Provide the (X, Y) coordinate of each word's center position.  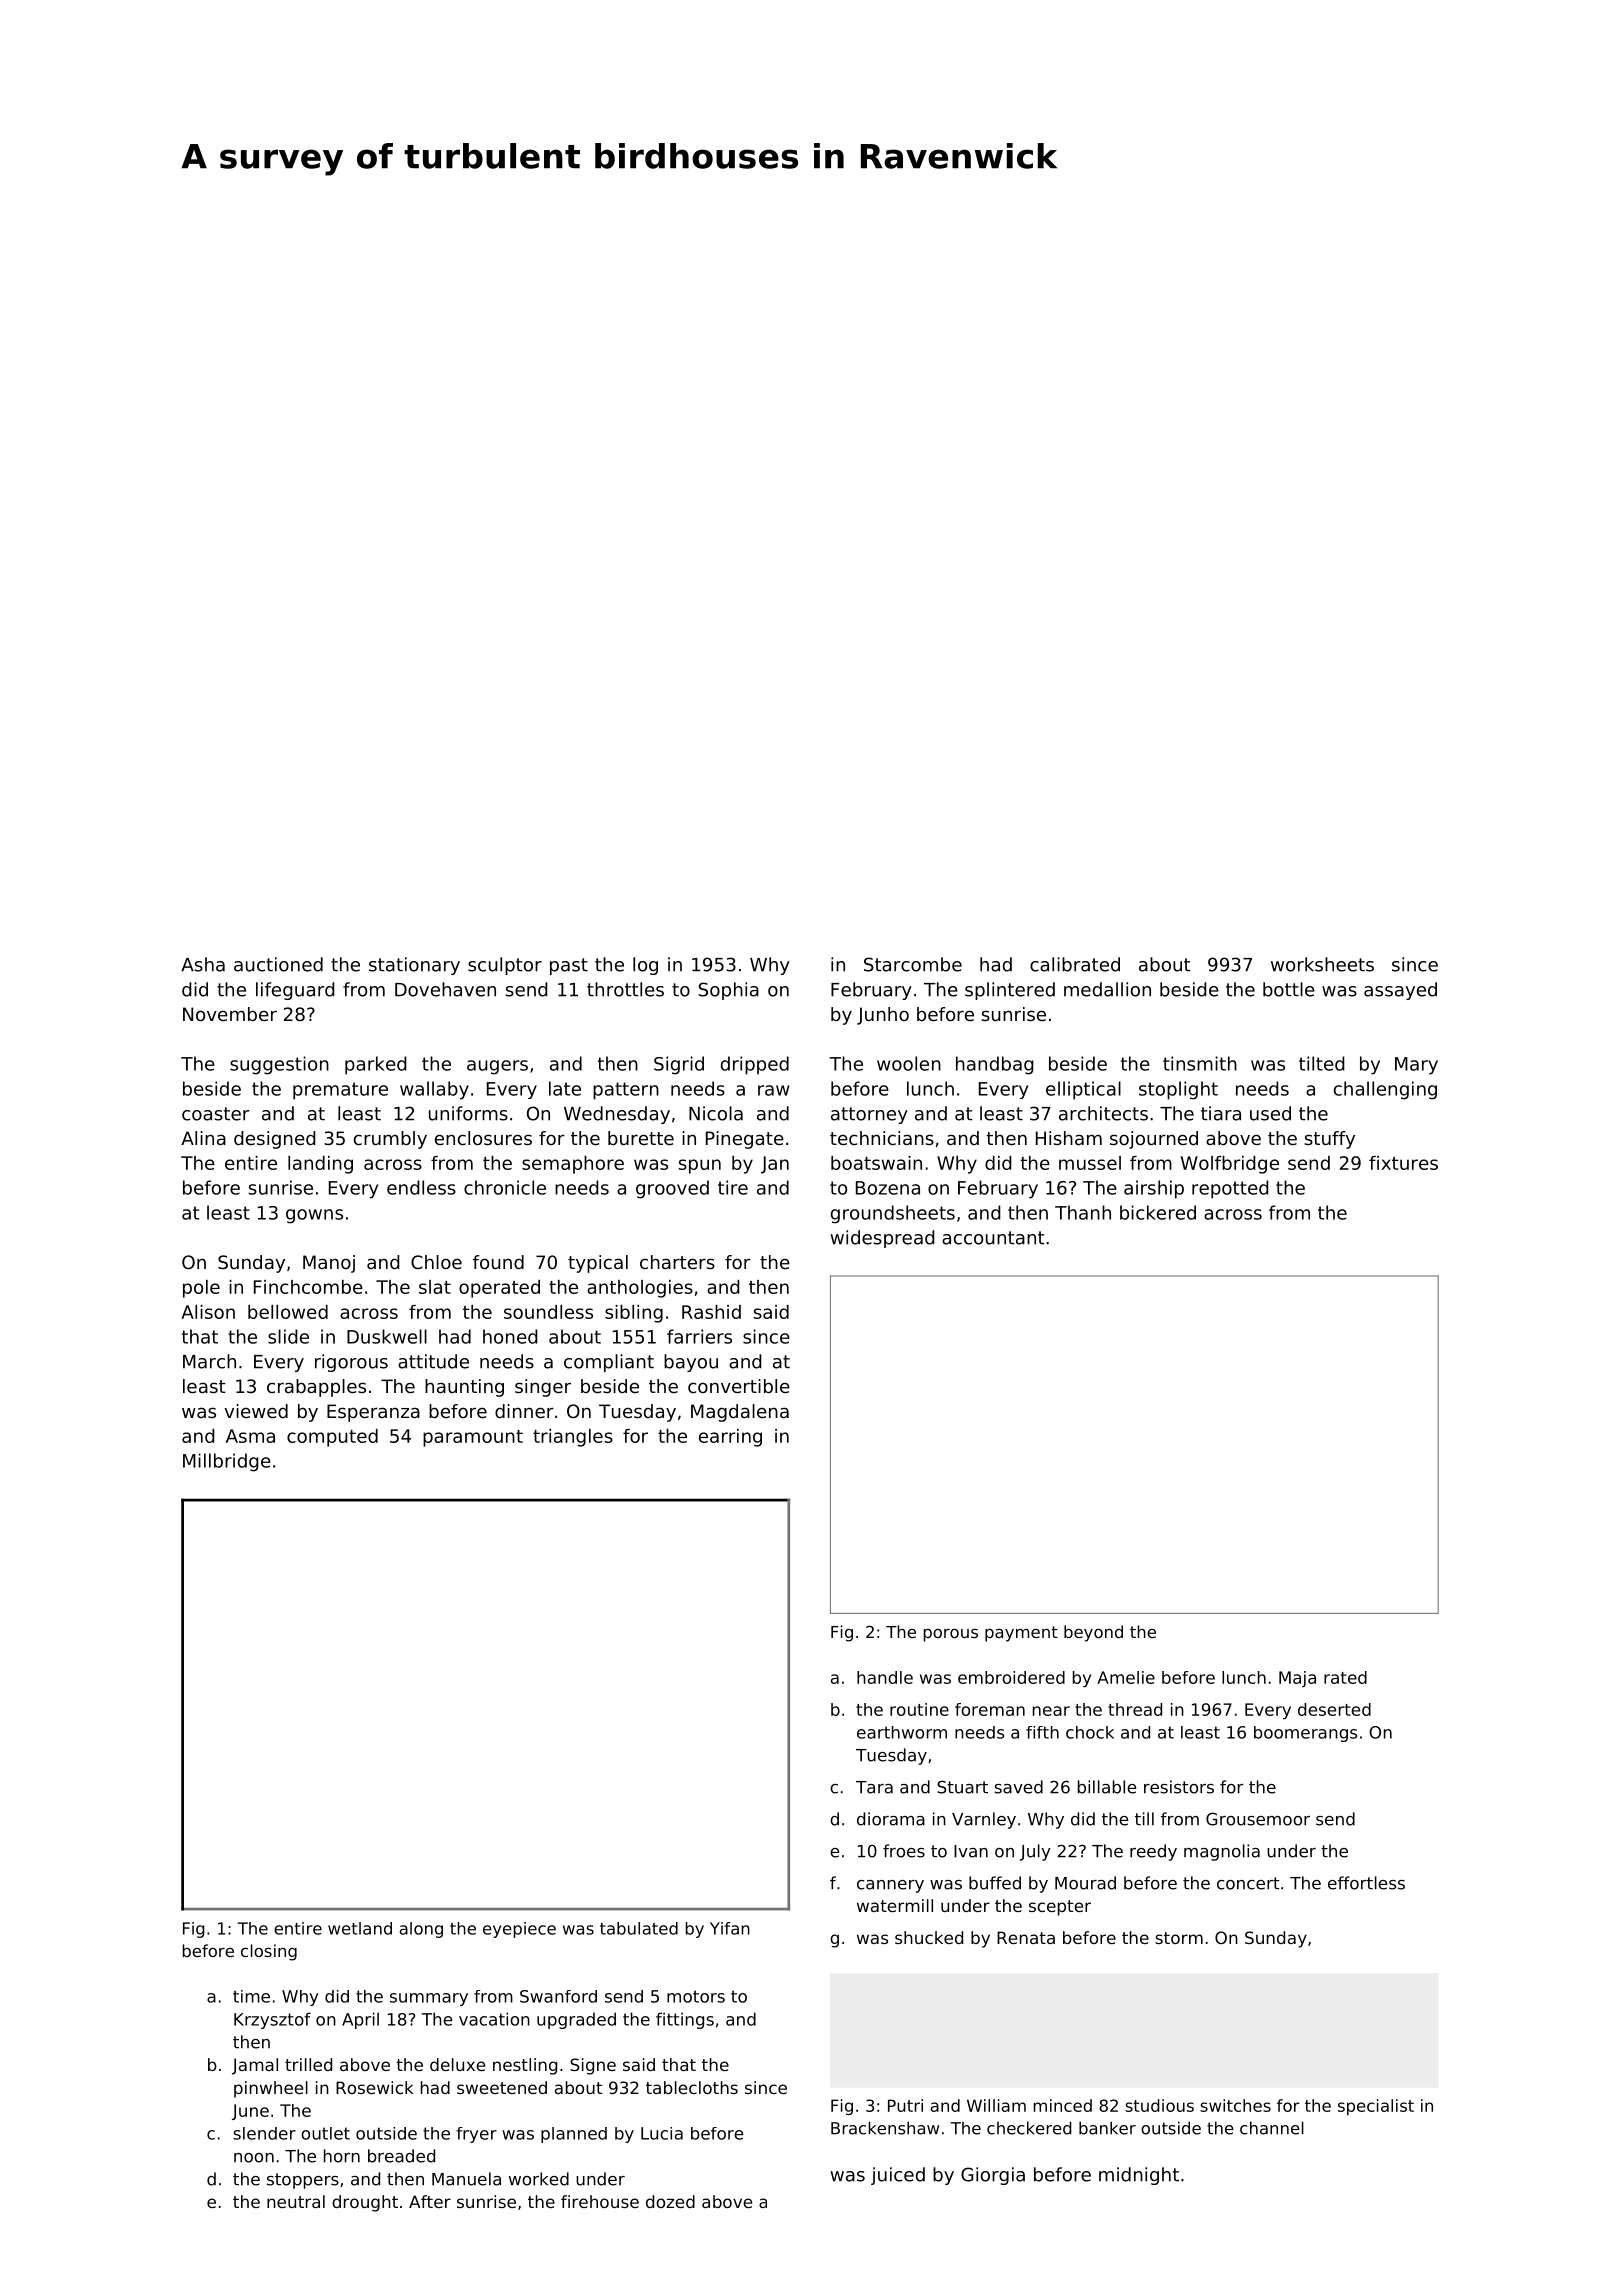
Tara (874, 1787)
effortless (1366, 1883)
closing (269, 1952)
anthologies (640, 1289)
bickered (1158, 1212)
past (569, 966)
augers (497, 1067)
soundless (548, 1312)
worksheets (1322, 964)
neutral (296, 2201)
